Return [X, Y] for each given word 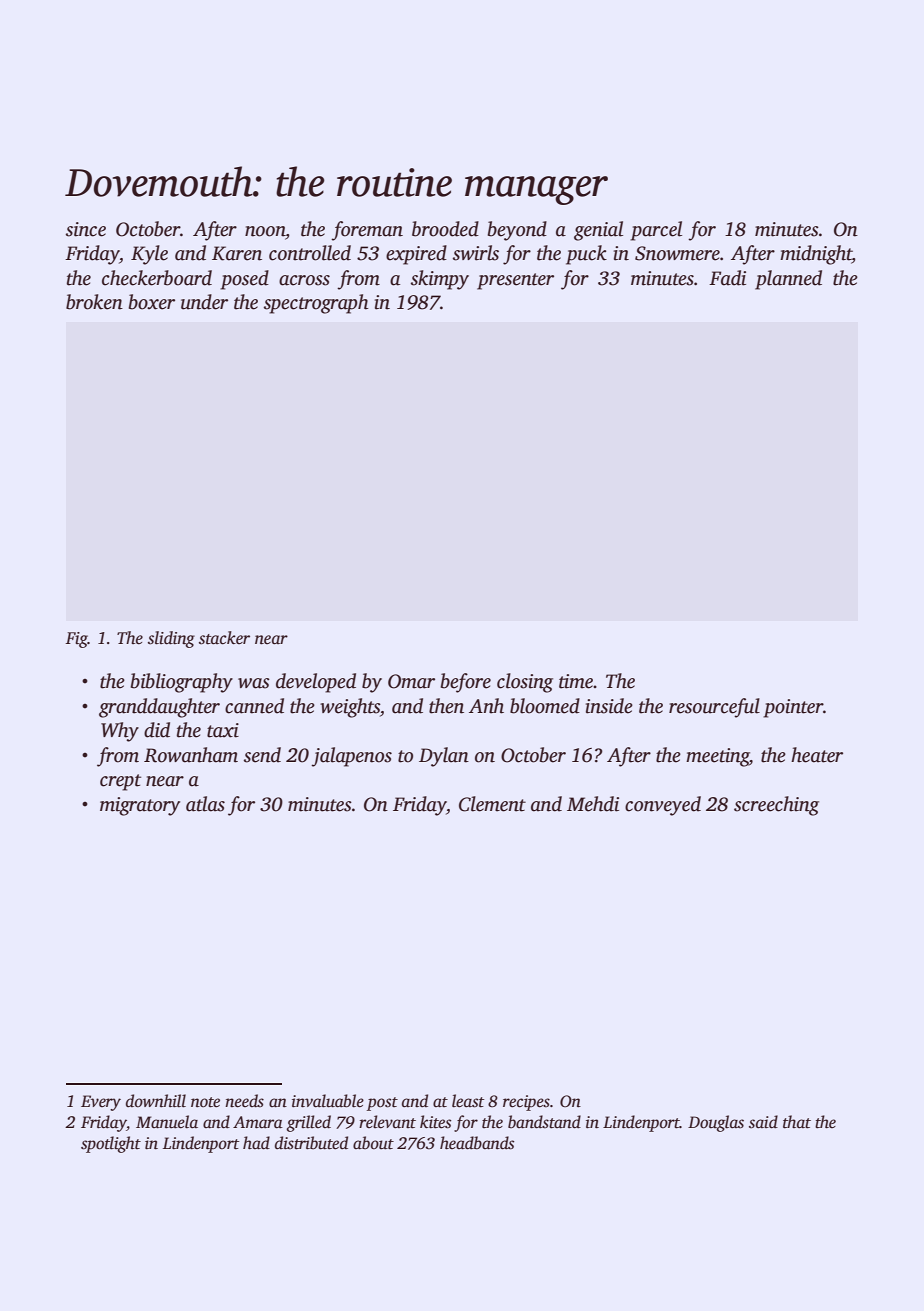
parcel [656, 231]
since [86, 229]
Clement [492, 804]
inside [609, 706]
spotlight [111, 1144]
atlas [205, 804]
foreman [367, 231]
